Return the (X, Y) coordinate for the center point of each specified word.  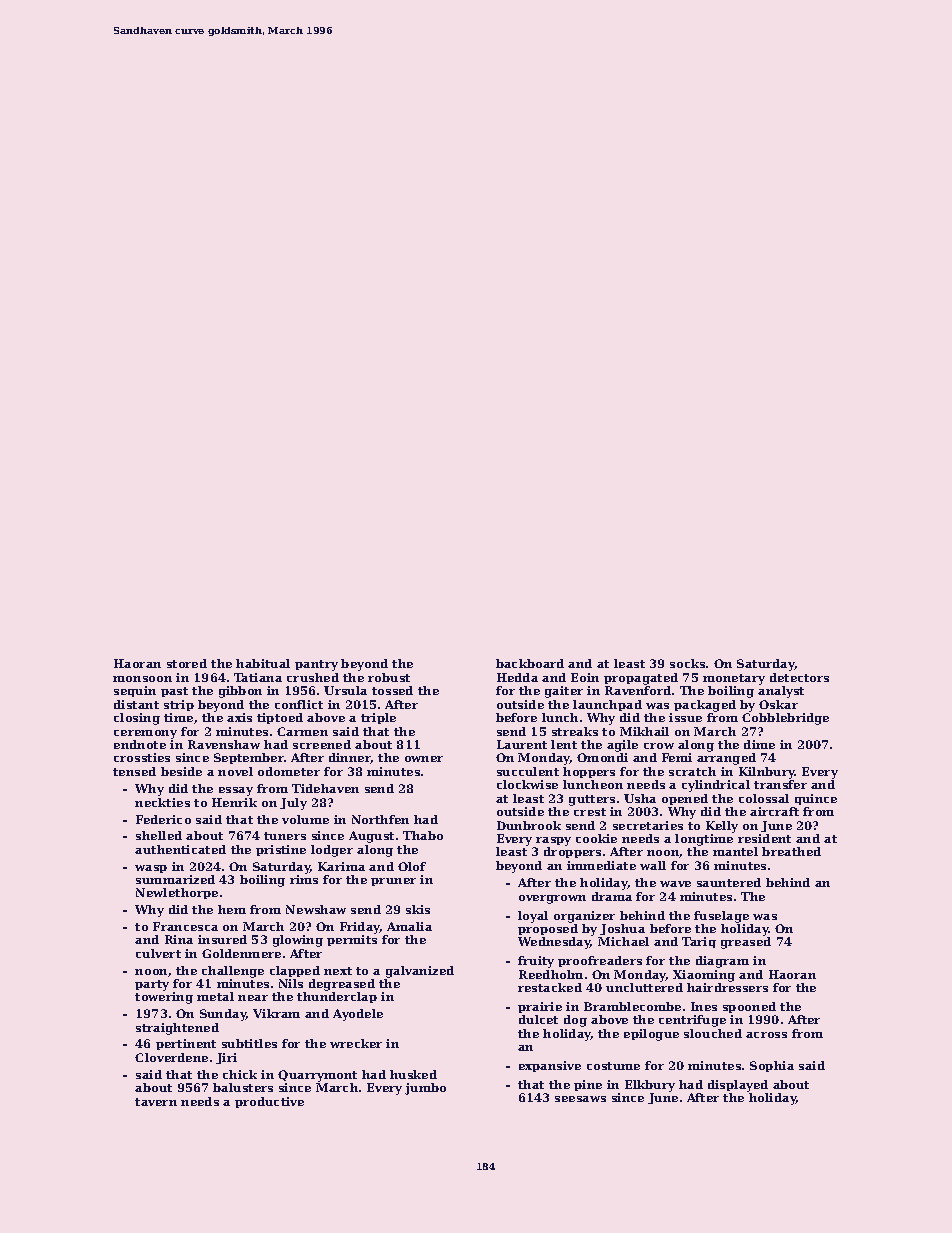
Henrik (234, 802)
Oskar (778, 704)
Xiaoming (704, 976)
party (152, 985)
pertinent (186, 1044)
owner (424, 759)
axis (239, 717)
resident (764, 838)
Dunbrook (529, 825)
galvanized (420, 972)
